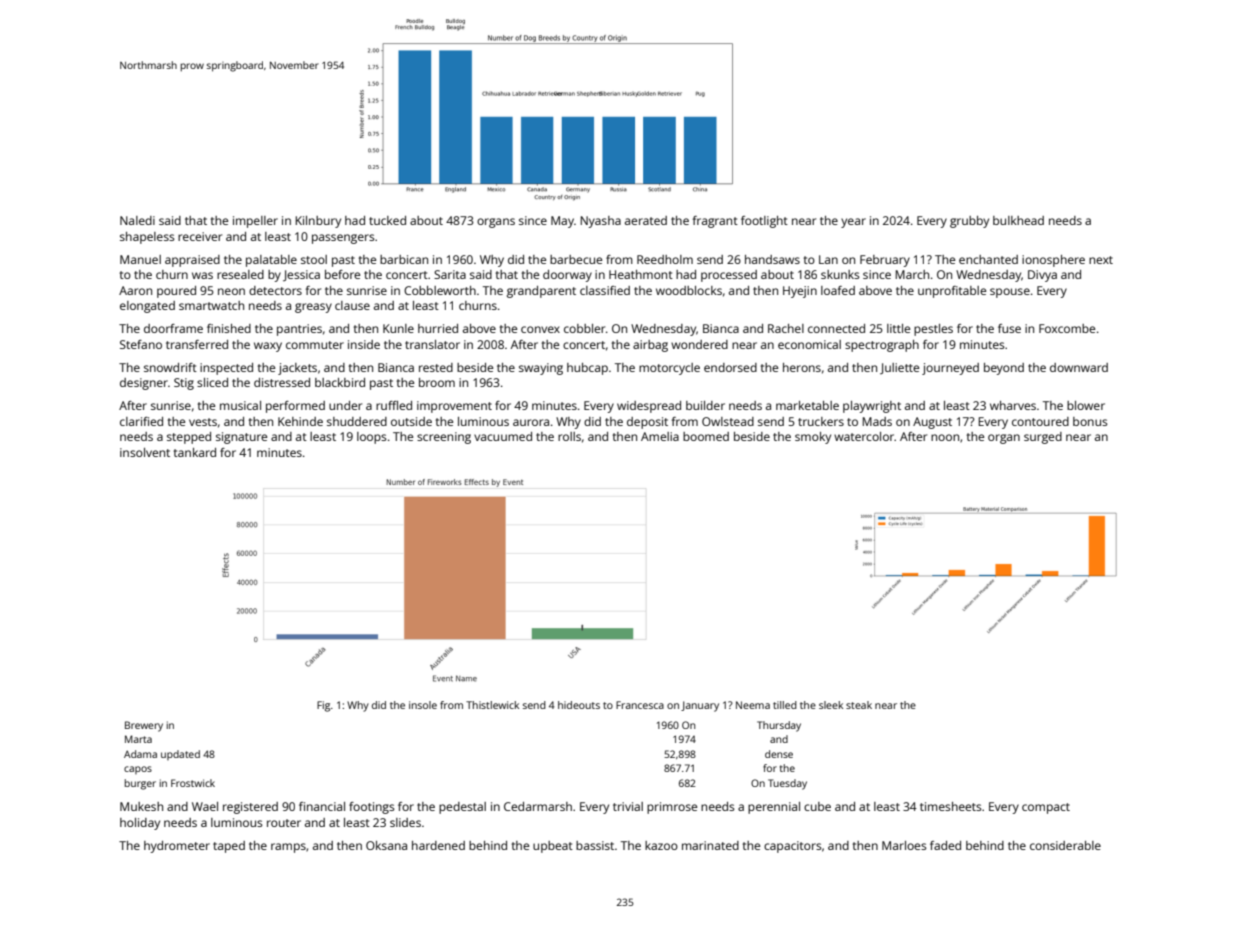 Image resolution: width=1233 pixels, height=952 pixels. Describe the element at coordinates (1043, 438) in the screenshot. I see `surged` at that location.
